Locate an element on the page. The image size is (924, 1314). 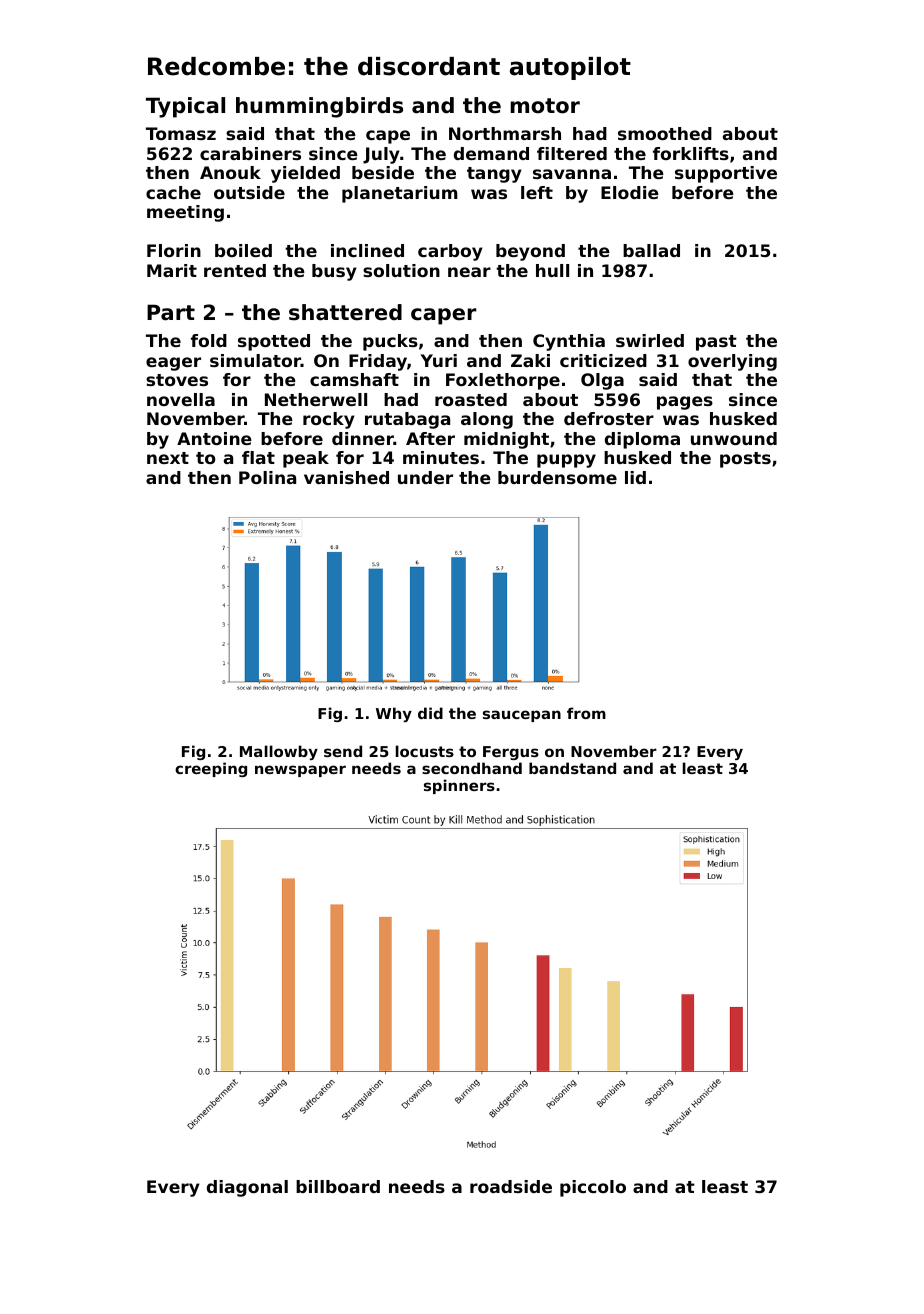
swirled is located at coordinates (650, 340).
